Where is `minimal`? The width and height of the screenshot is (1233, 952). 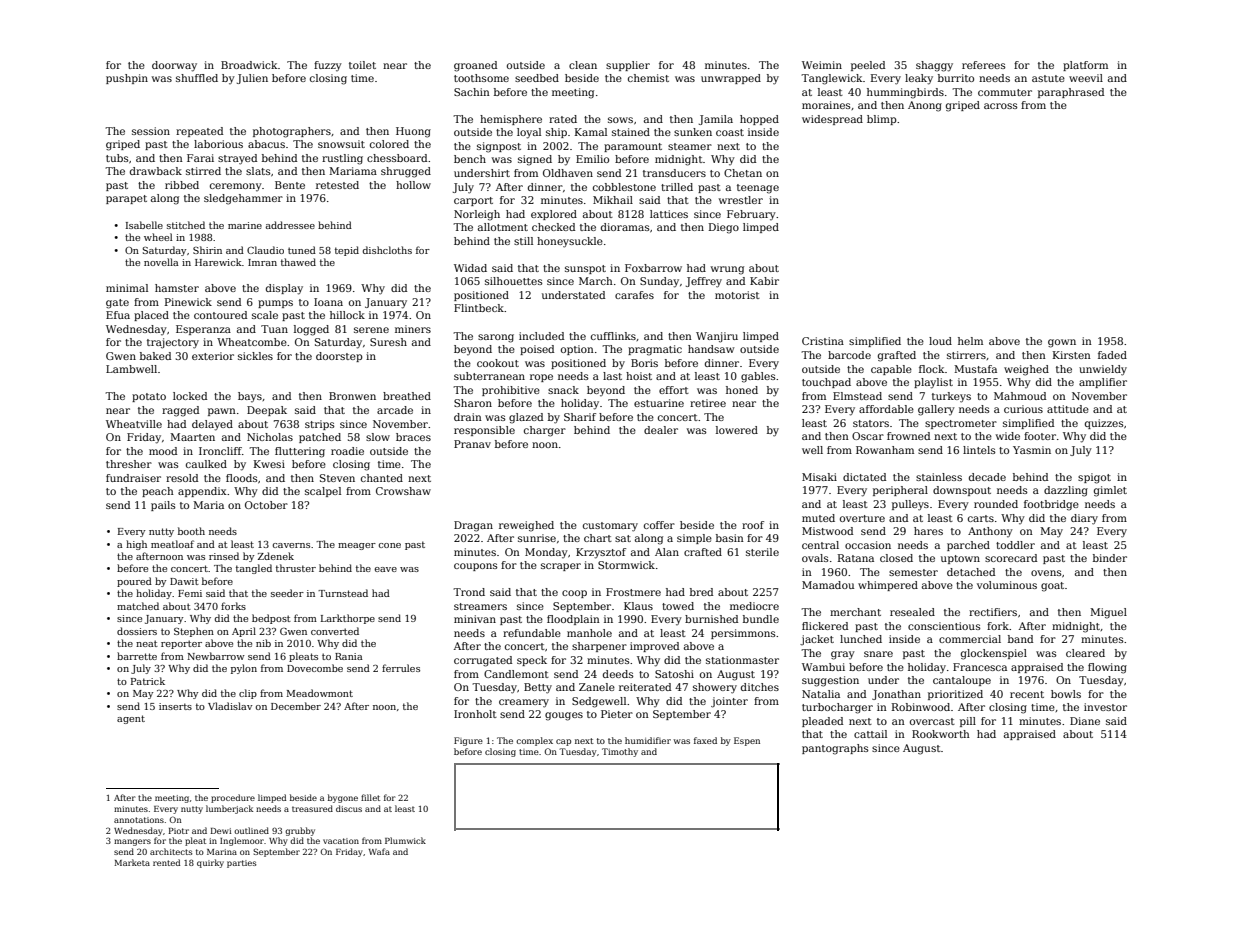 minimal is located at coordinates (127, 288).
